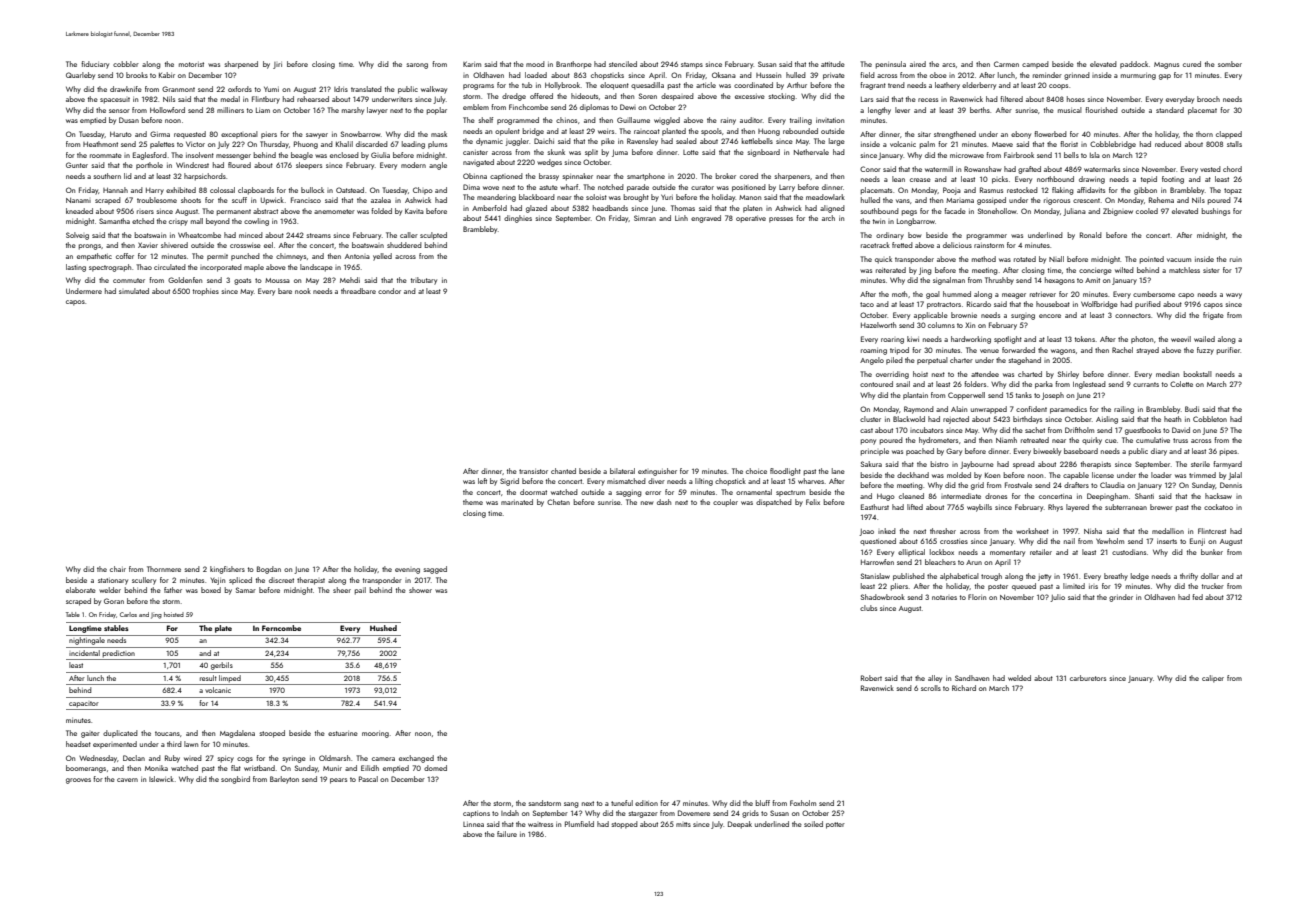  Describe the element at coordinates (482, 481) in the image. I see `left` at that location.
